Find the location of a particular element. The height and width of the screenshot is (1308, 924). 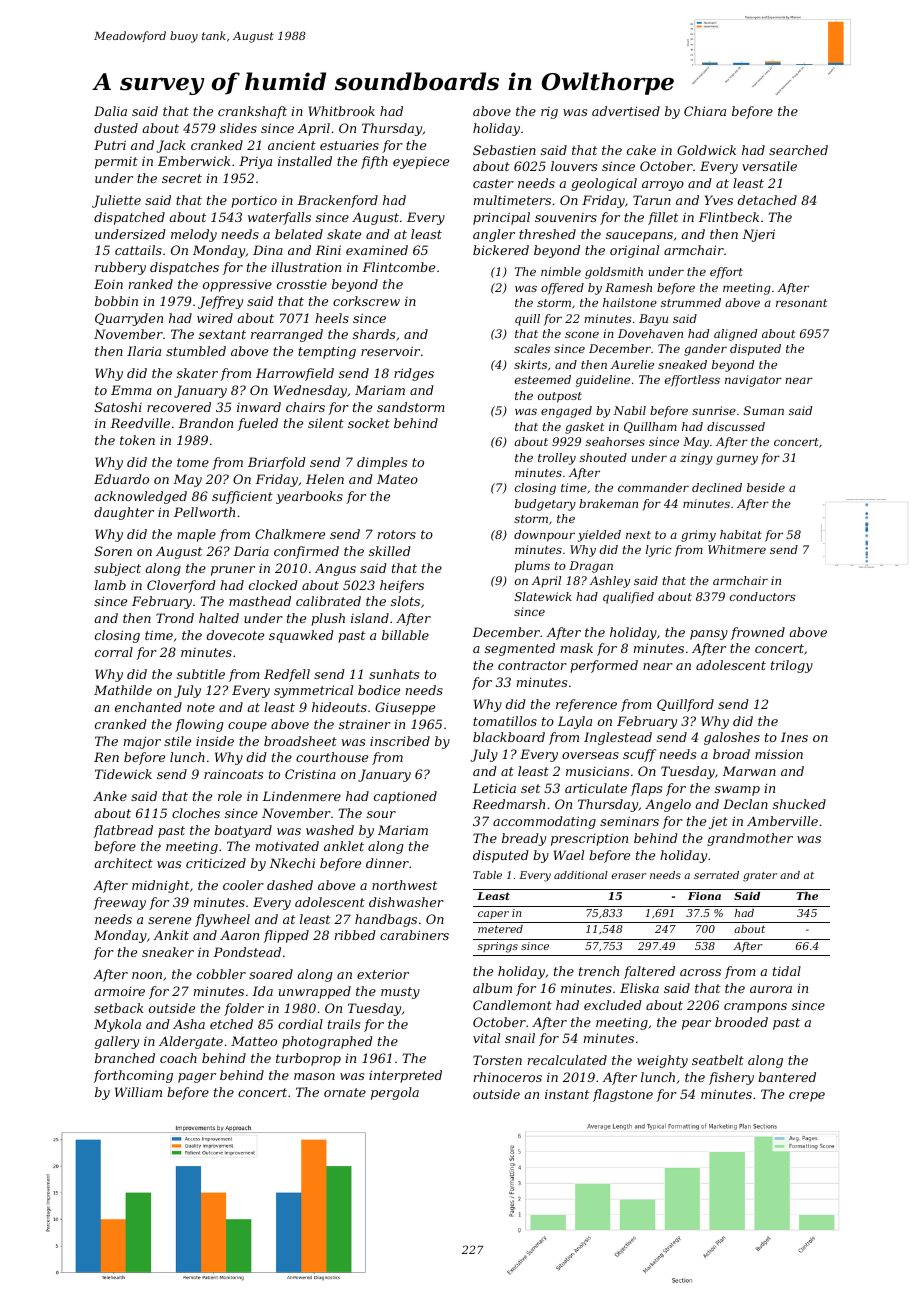

Dalia is located at coordinates (110, 111).
